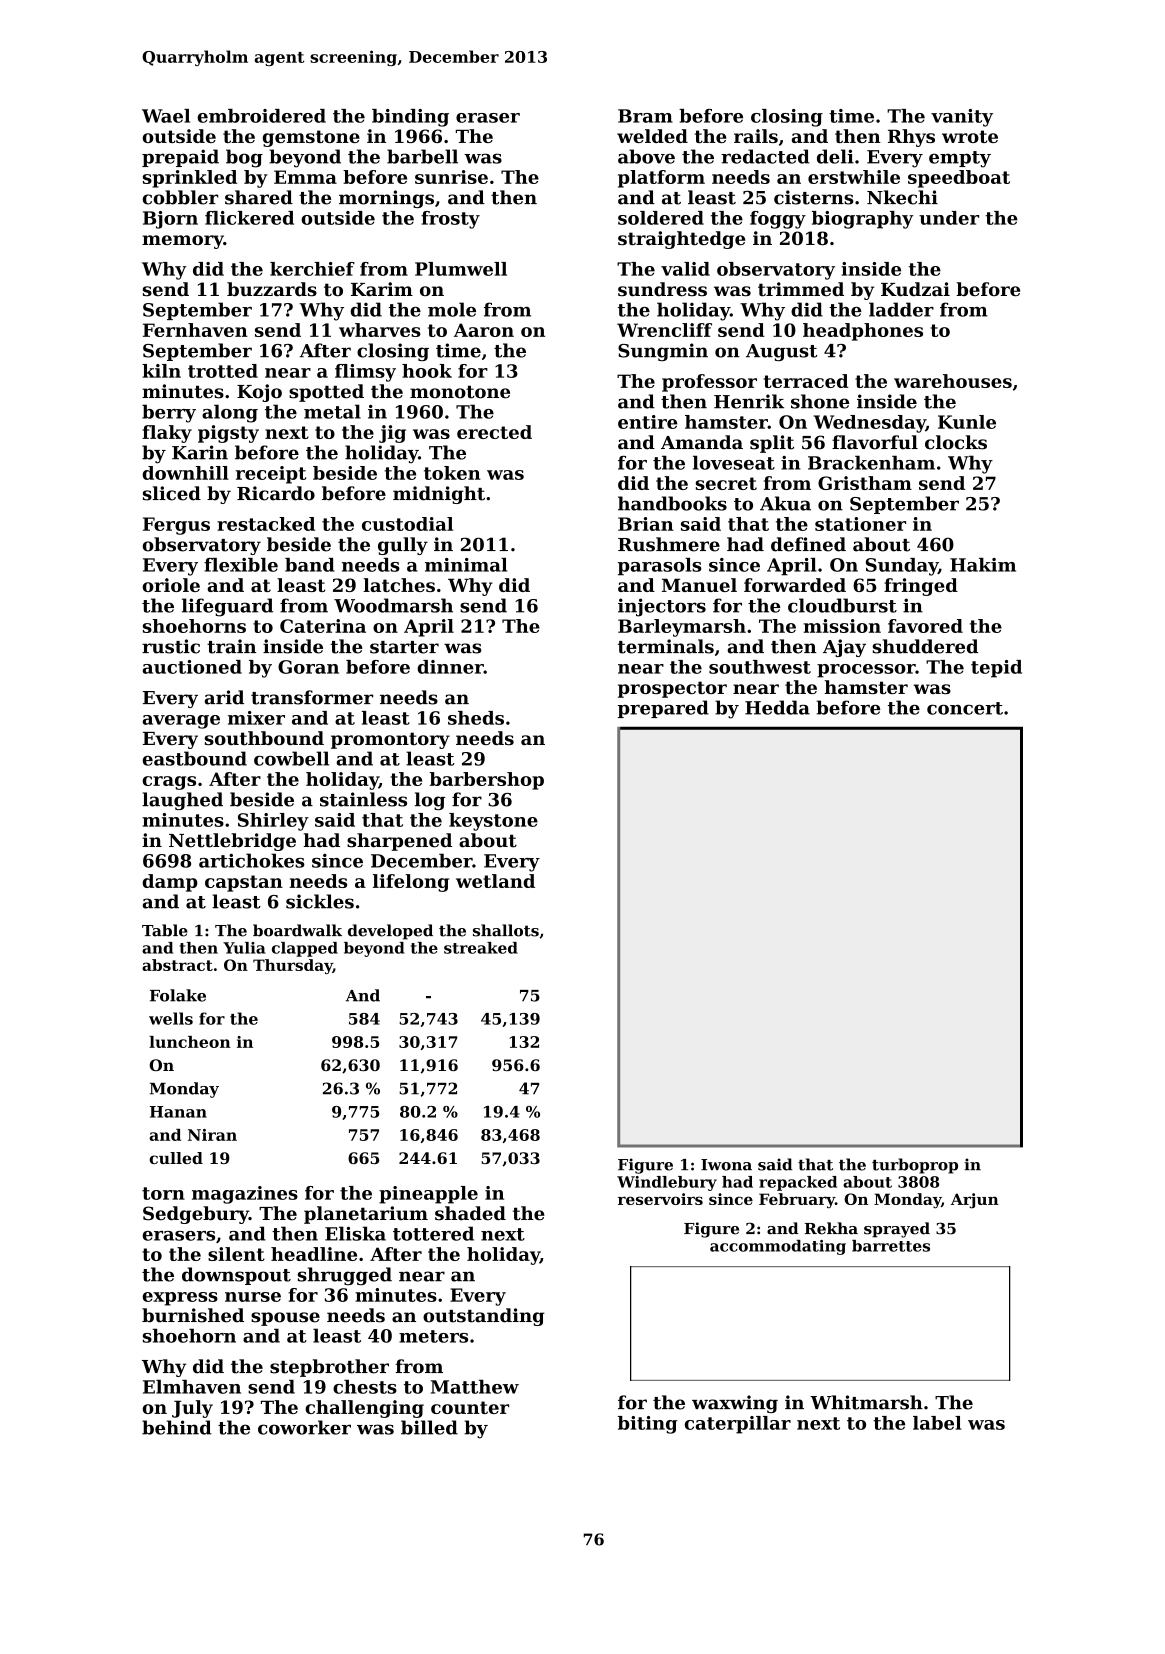  Describe the element at coordinates (180, 197) in the image. I see `cobbler` at that location.
